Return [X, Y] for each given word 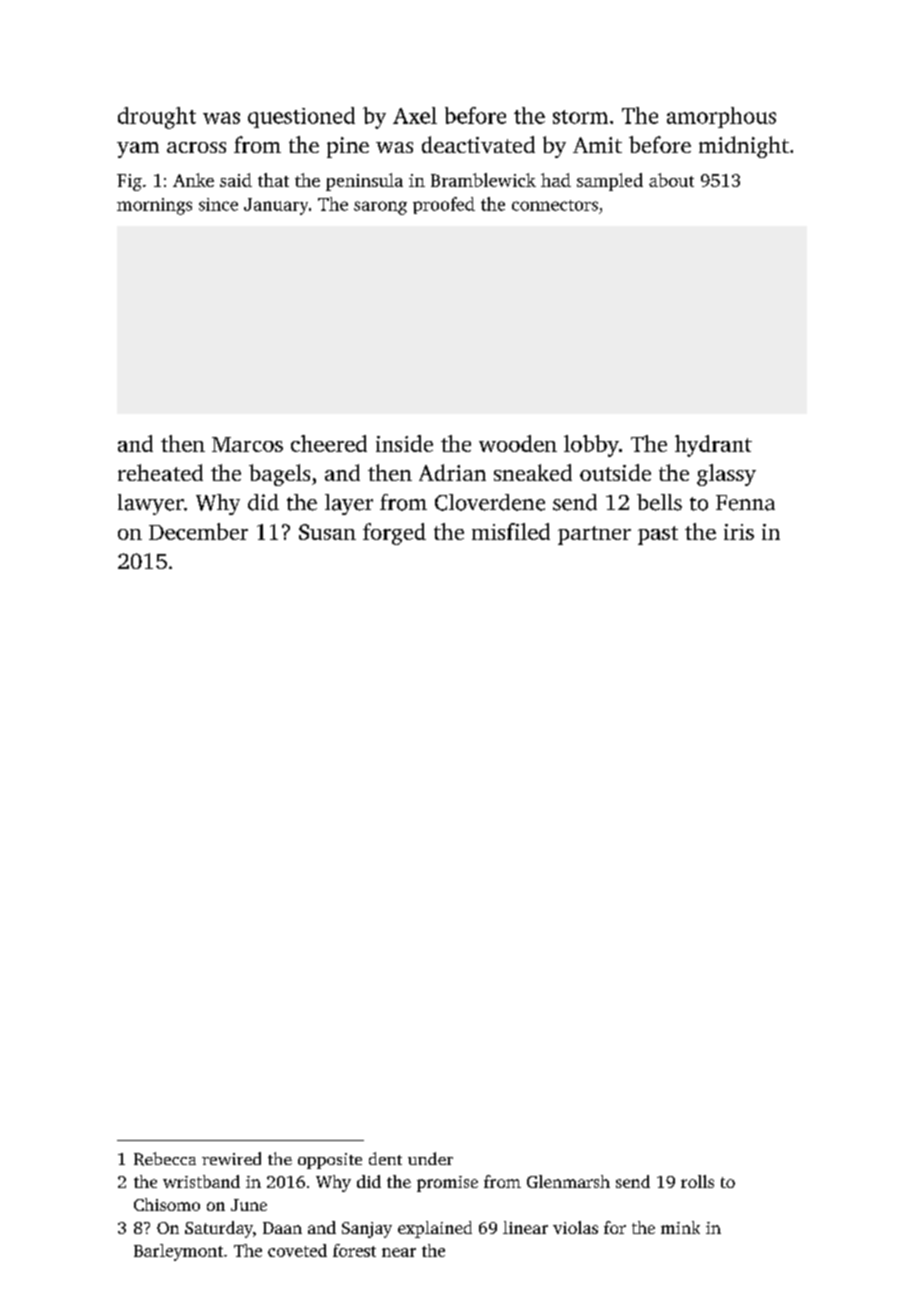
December [198, 531]
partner [594, 535]
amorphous [721, 117]
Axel [415, 115]
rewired [231, 1158]
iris [739, 532]
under [430, 1158]
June [249, 1205]
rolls [697, 1181]
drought [157, 118]
